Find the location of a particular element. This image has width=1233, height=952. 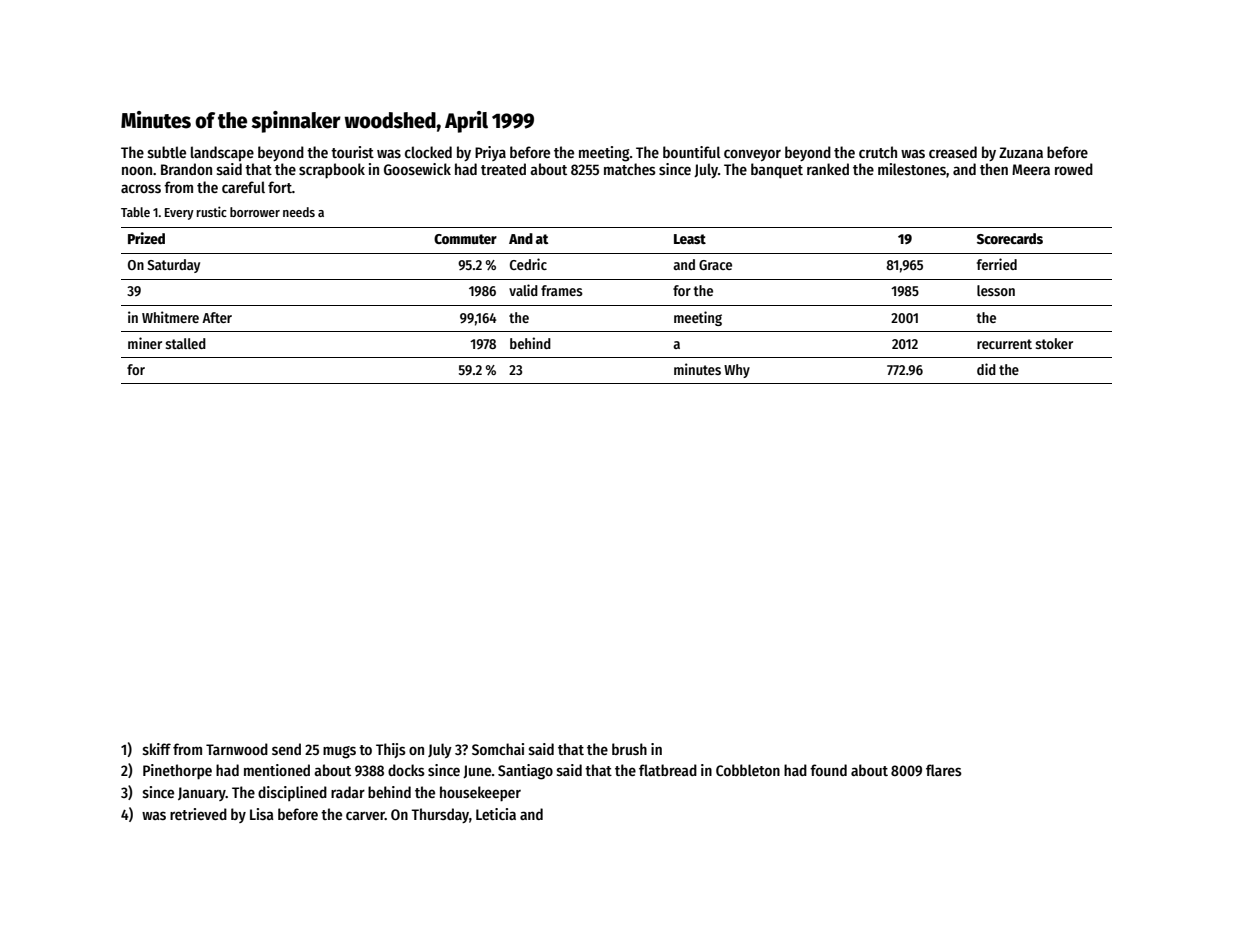

stoker is located at coordinates (1054, 343).
